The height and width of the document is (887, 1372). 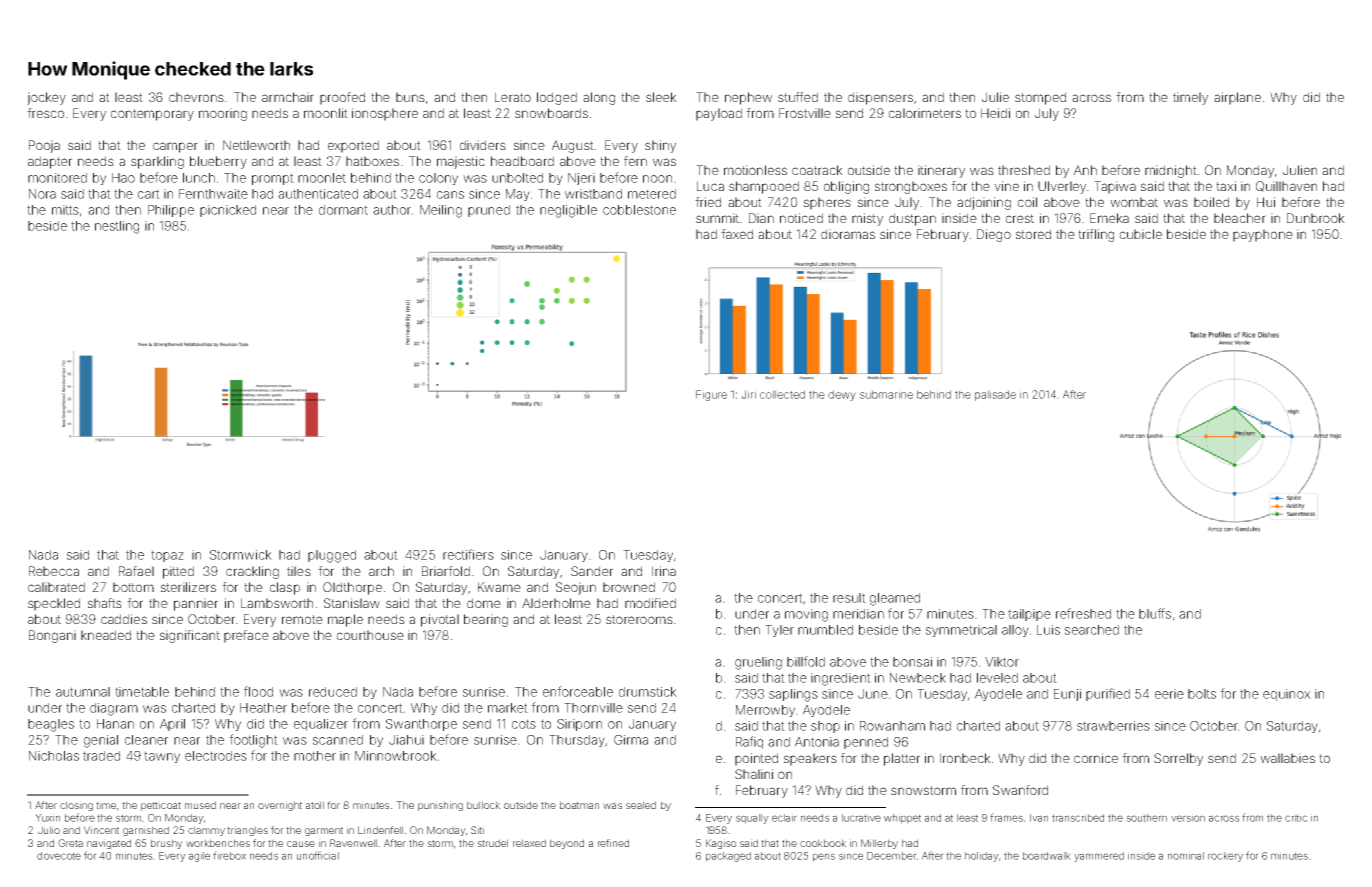 What do you see at coordinates (332, 556) in the document?
I see `plugged` at bounding box center [332, 556].
